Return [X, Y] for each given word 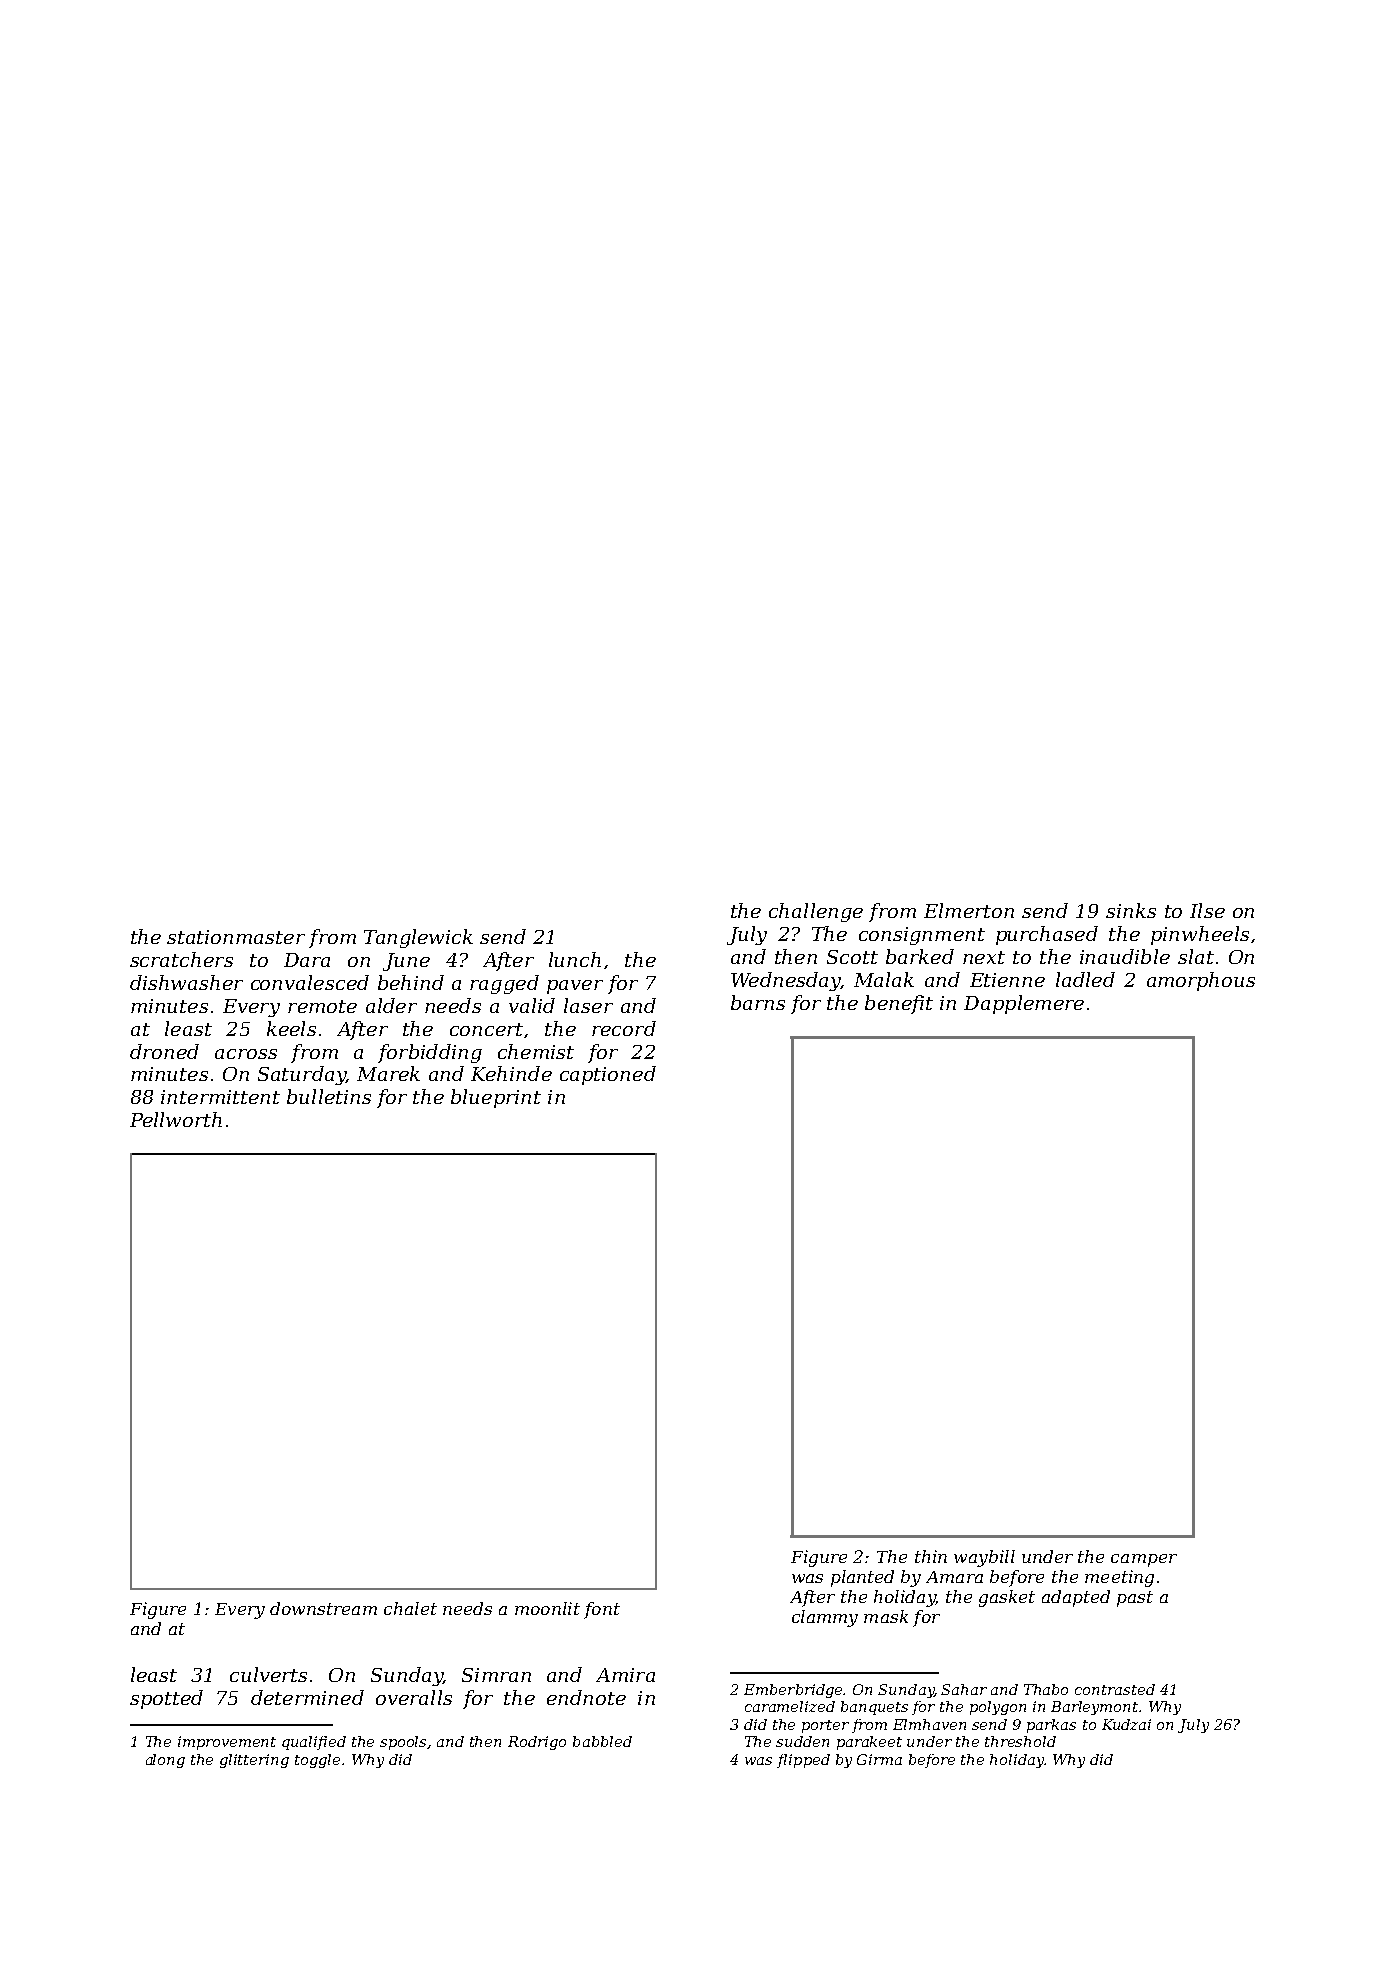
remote [322, 1006]
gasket [1007, 1598]
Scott [852, 957]
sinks [1131, 910]
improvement [227, 1743]
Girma [879, 1759]
